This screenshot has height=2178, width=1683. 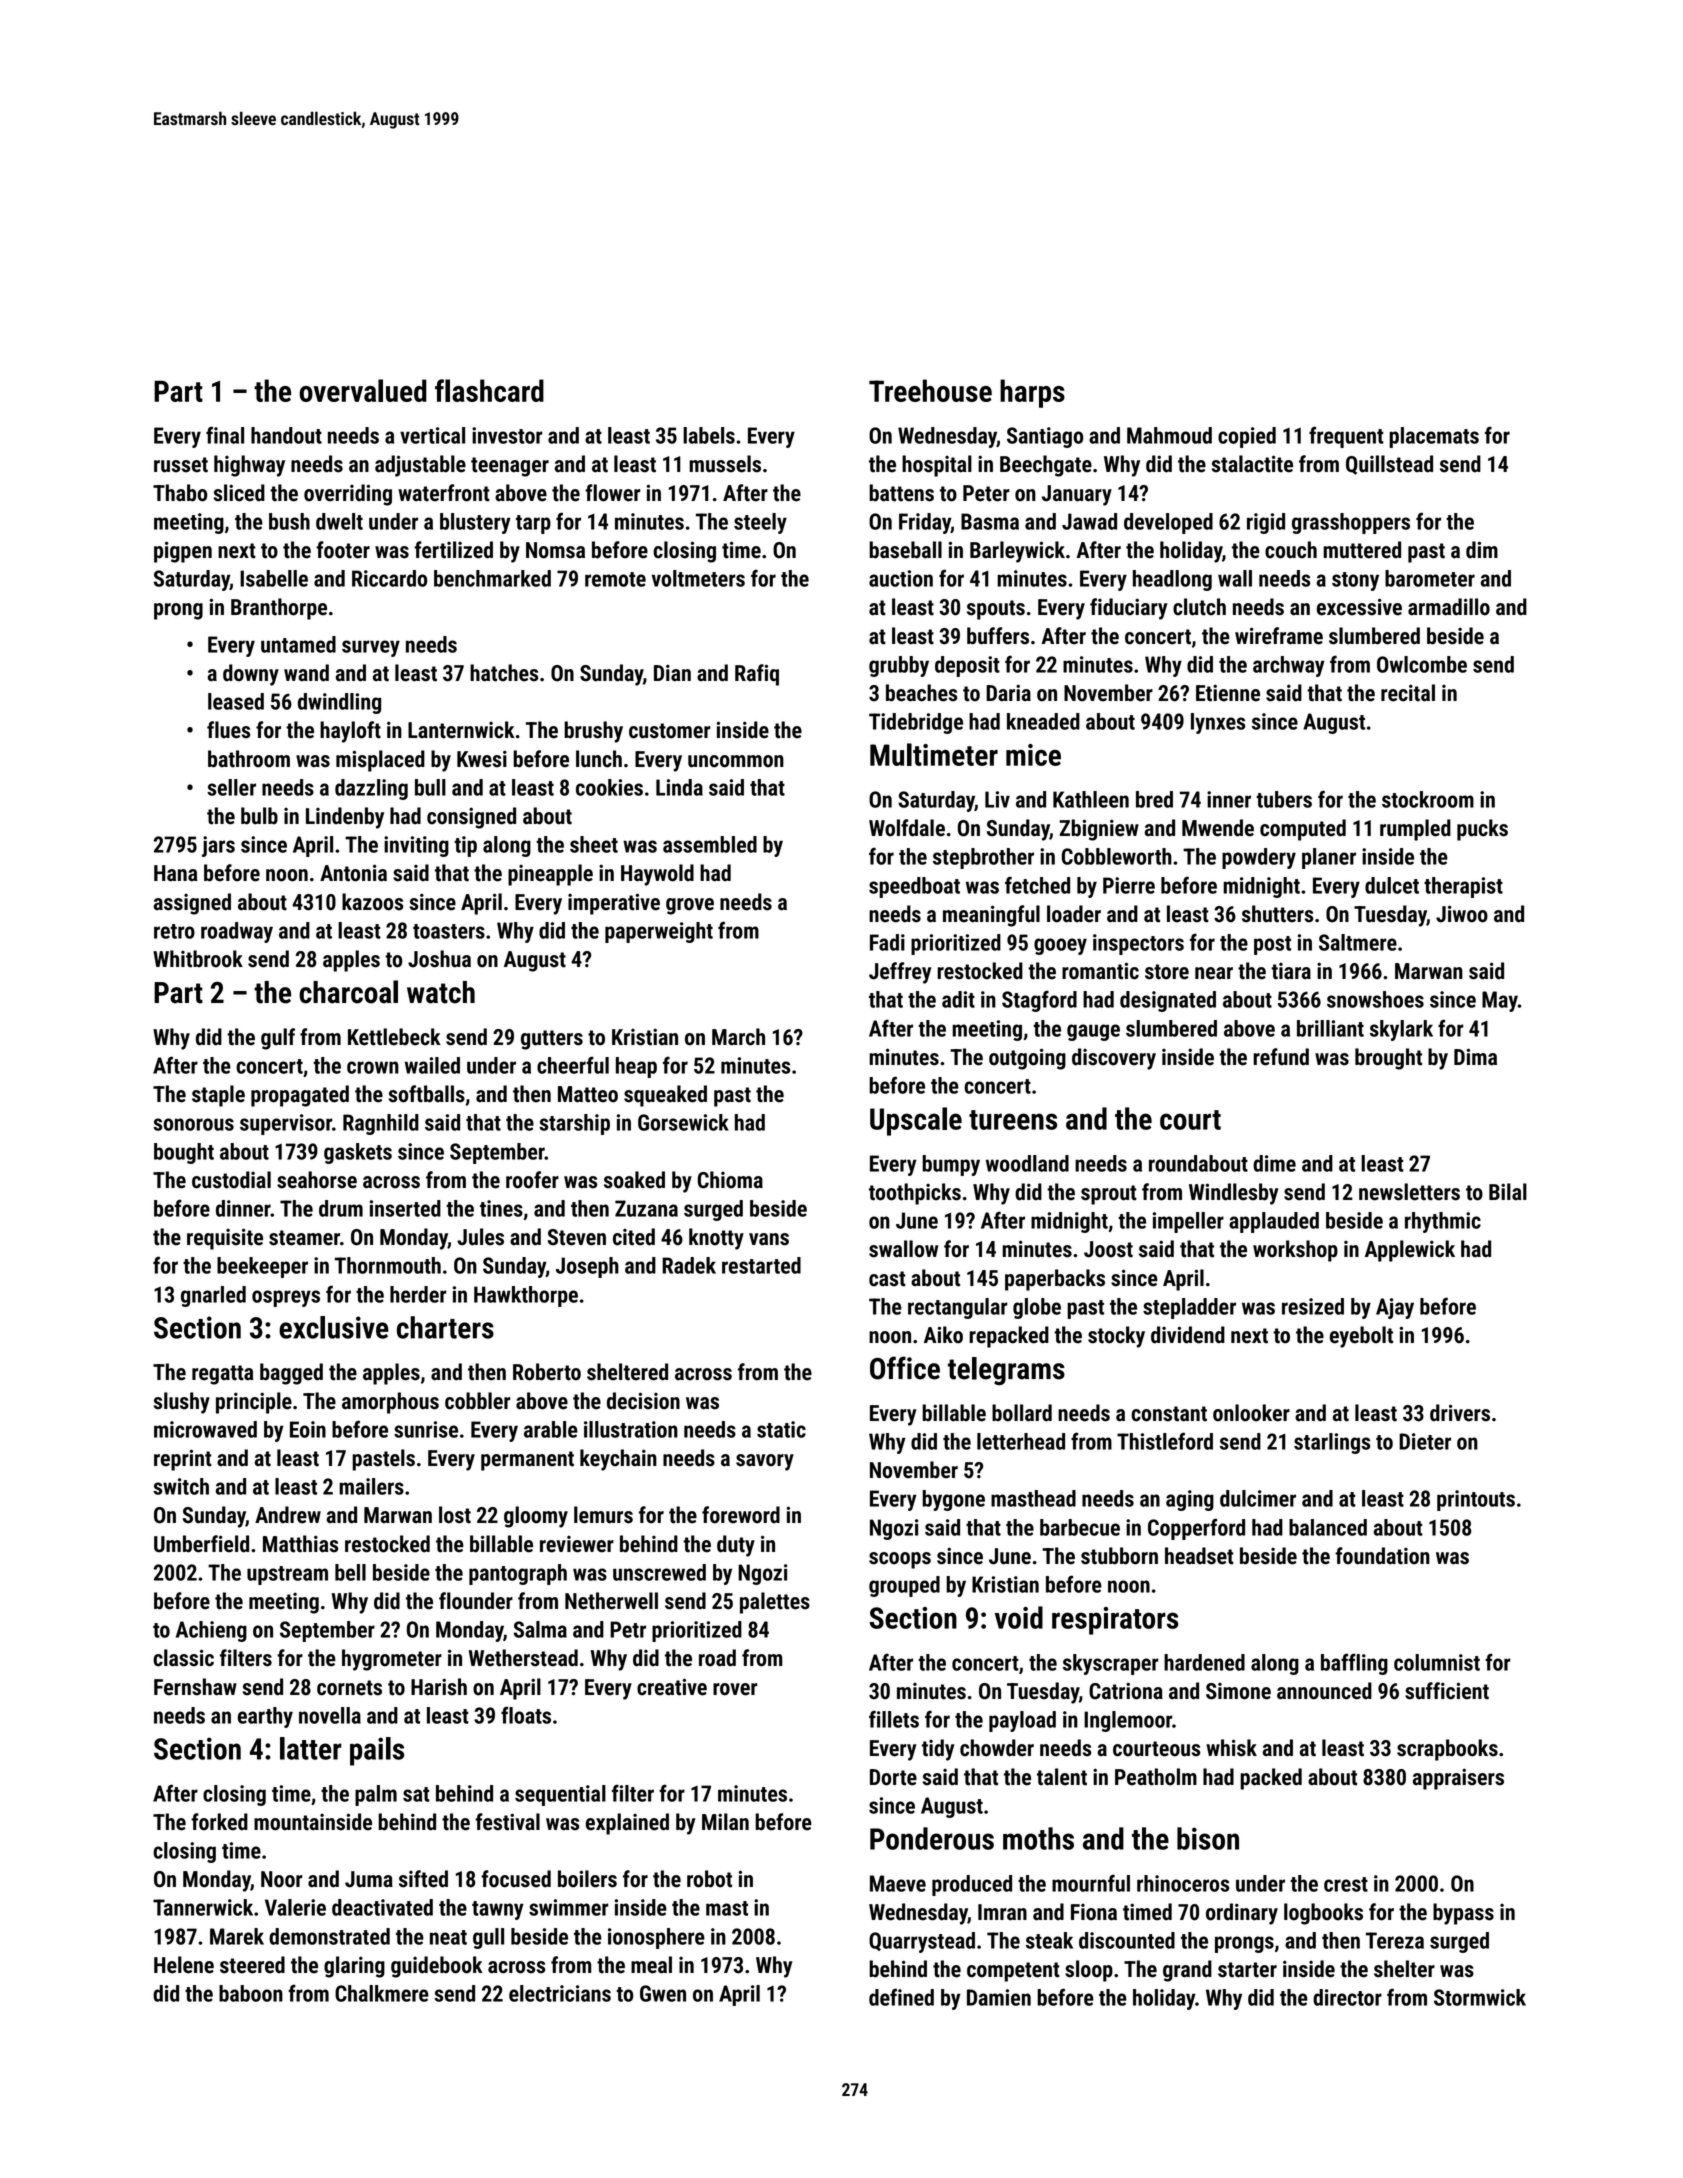 I want to click on Bilal, so click(x=1508, y=1192).
